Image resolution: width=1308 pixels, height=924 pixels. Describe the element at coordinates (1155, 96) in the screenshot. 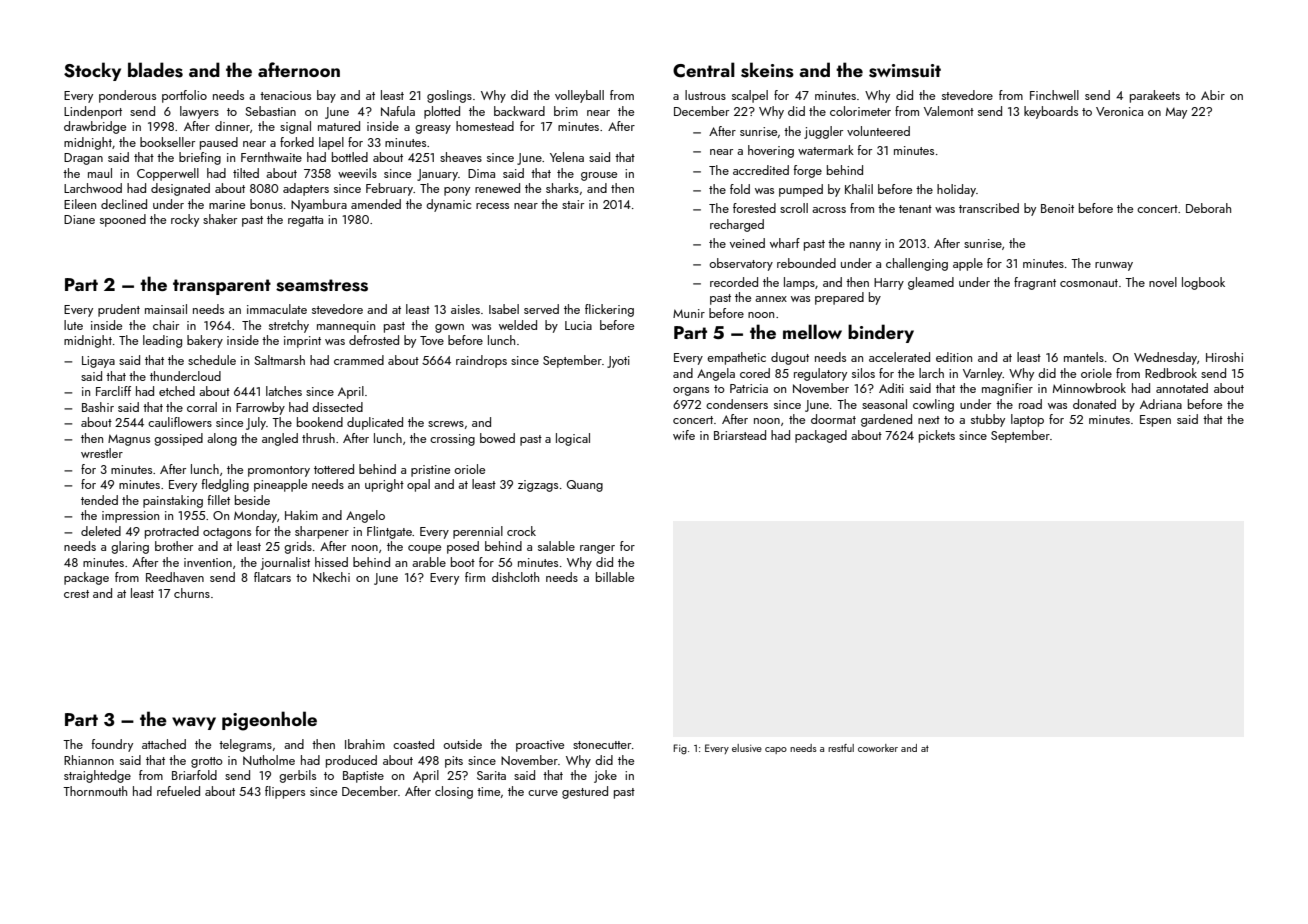

I see `parakeets` at that location.
